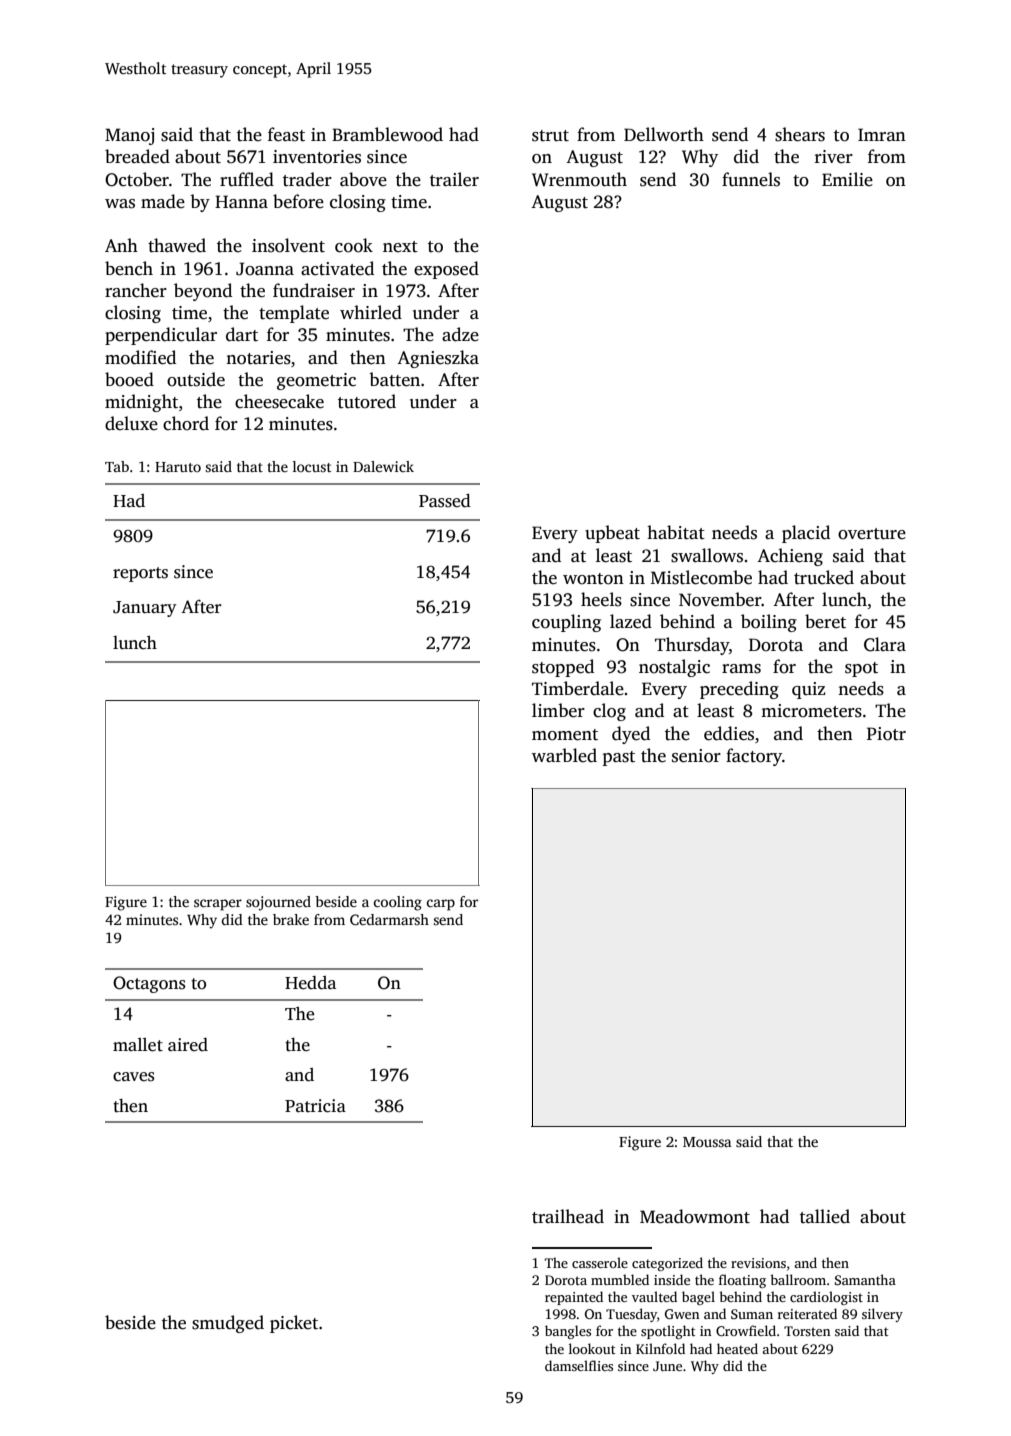 This image has width=1011, height=1436. Describe the element at coordinates (847, 179) in the image. I see `Emilie` at that location.
